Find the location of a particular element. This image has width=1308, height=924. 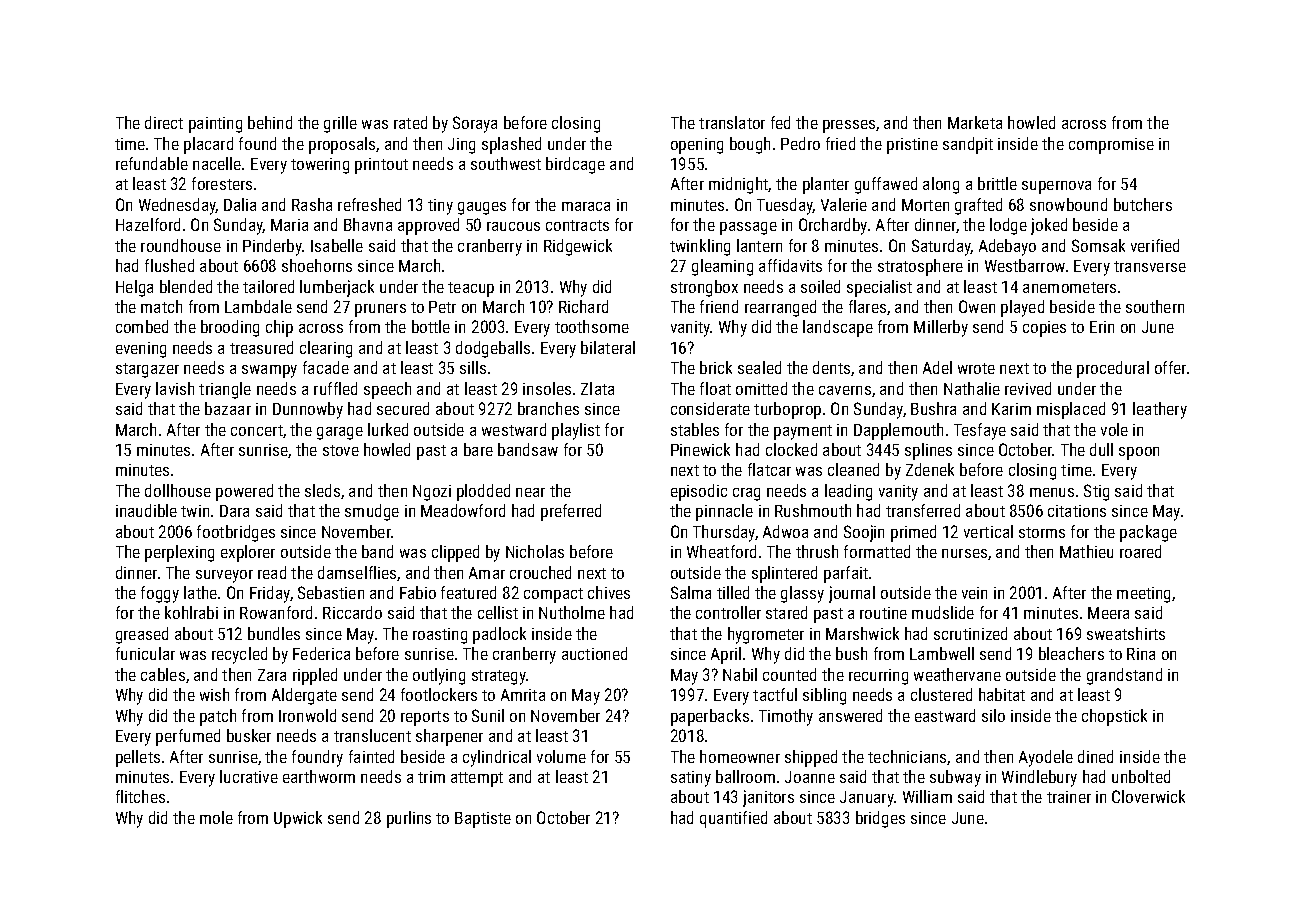

vertical is located at coordinates (988, 531).
